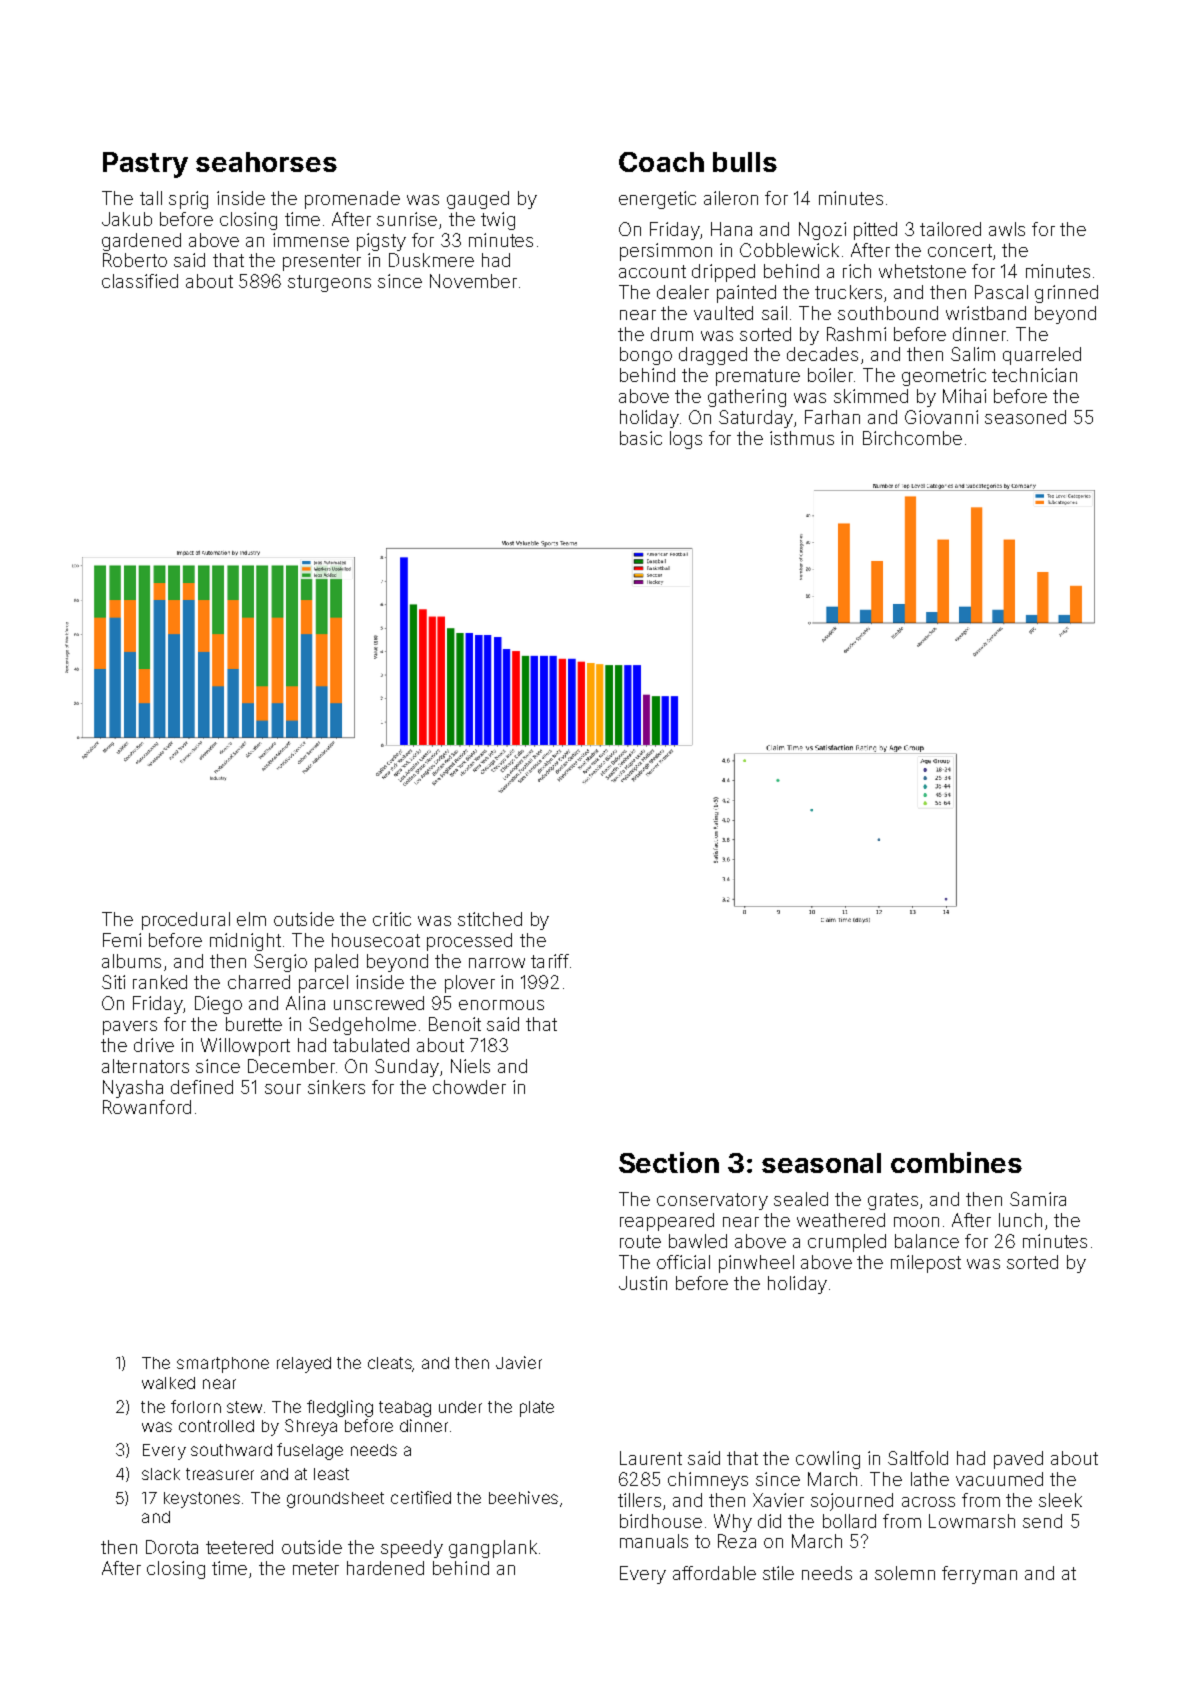 This screenshot has height=1698, width=1201. I want to click on seasonal, so click(821, 1163).
